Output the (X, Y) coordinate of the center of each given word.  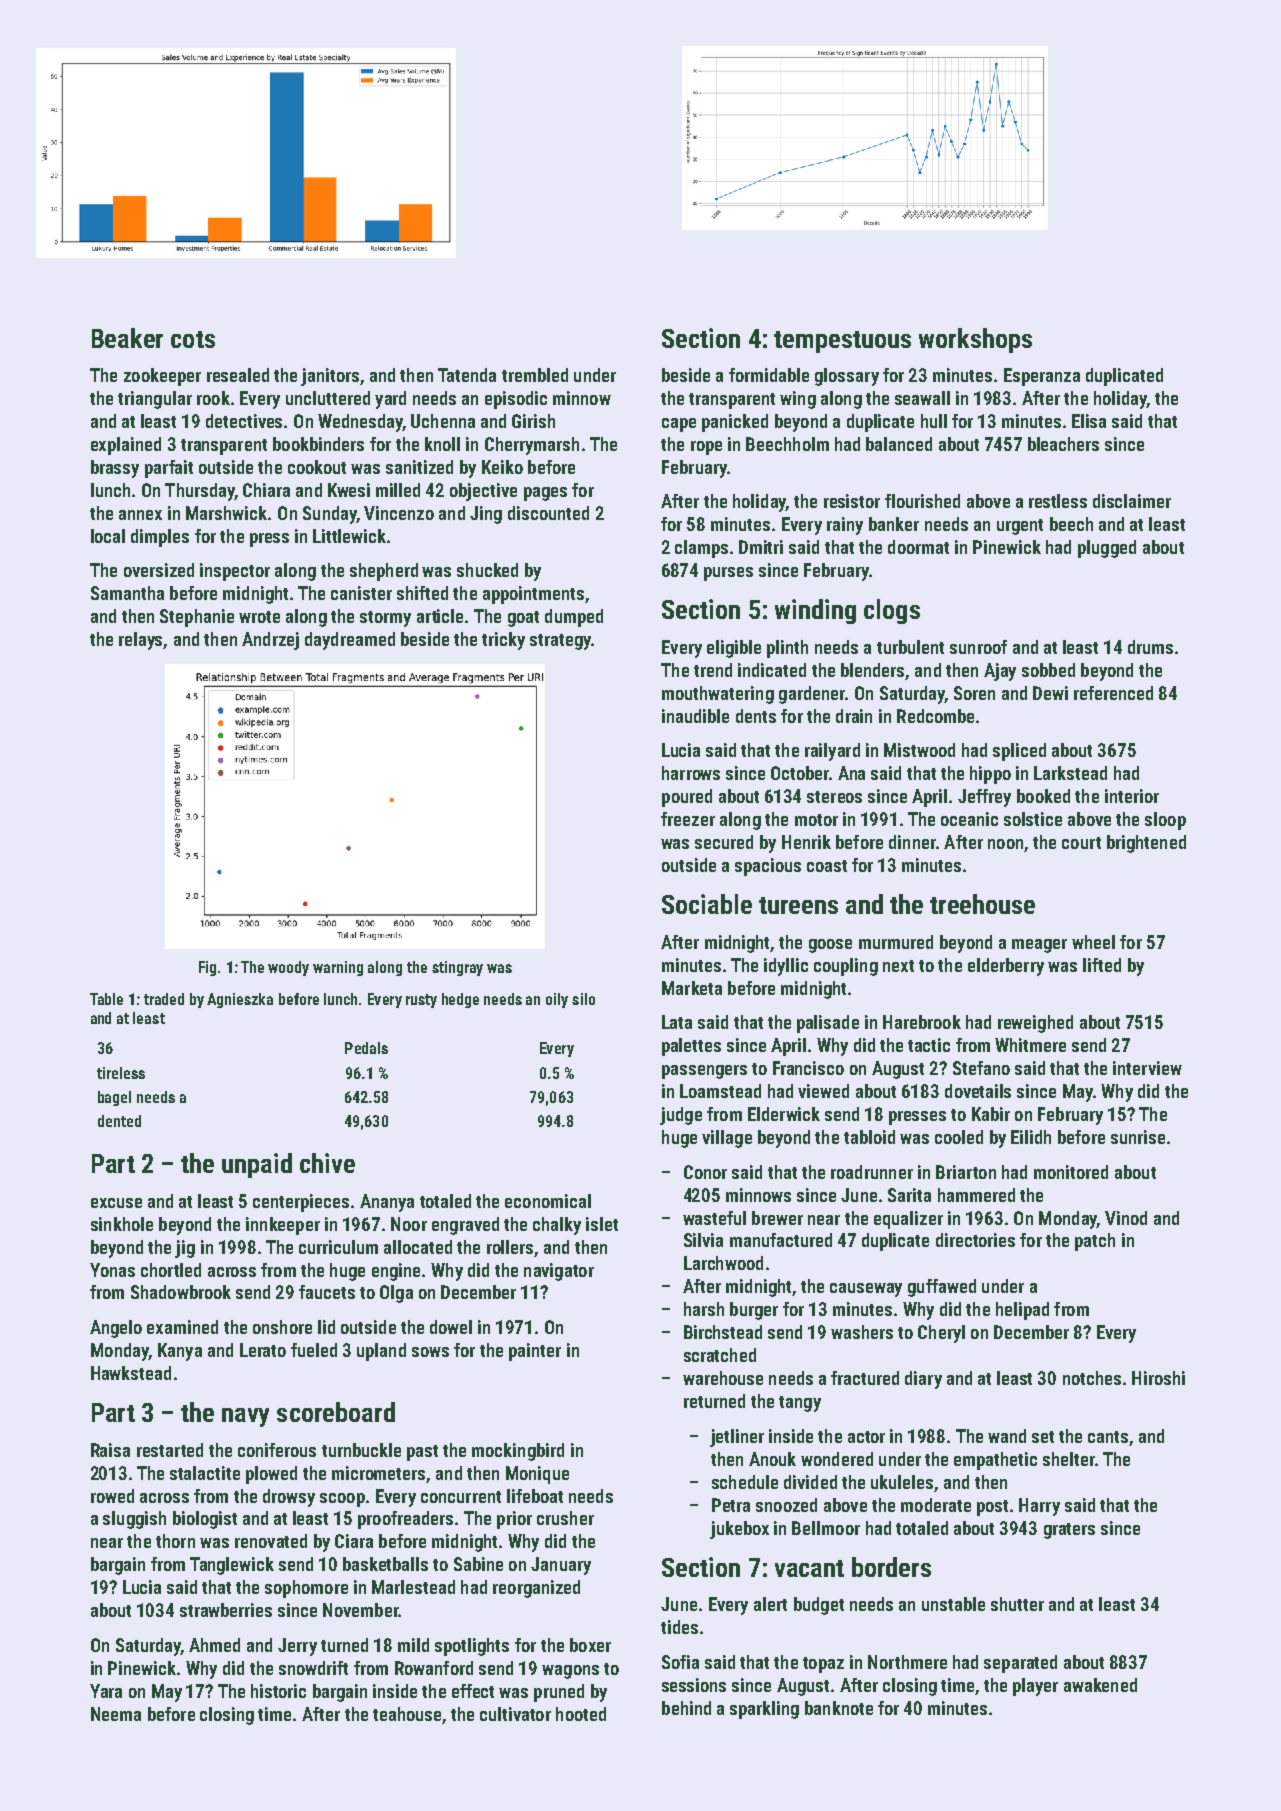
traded (164, 999)
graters (1069, 1531)
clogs (892, 611)
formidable (769, 375)
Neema (116, 1714)
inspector (235, 572)
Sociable (707, 904)
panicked (735, 423)
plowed (271, 1475)
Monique (537, 1475)
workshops (975, 340)
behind (686, 1708)
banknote (839, 1708)
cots (193, 339)
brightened (1146, 844)
